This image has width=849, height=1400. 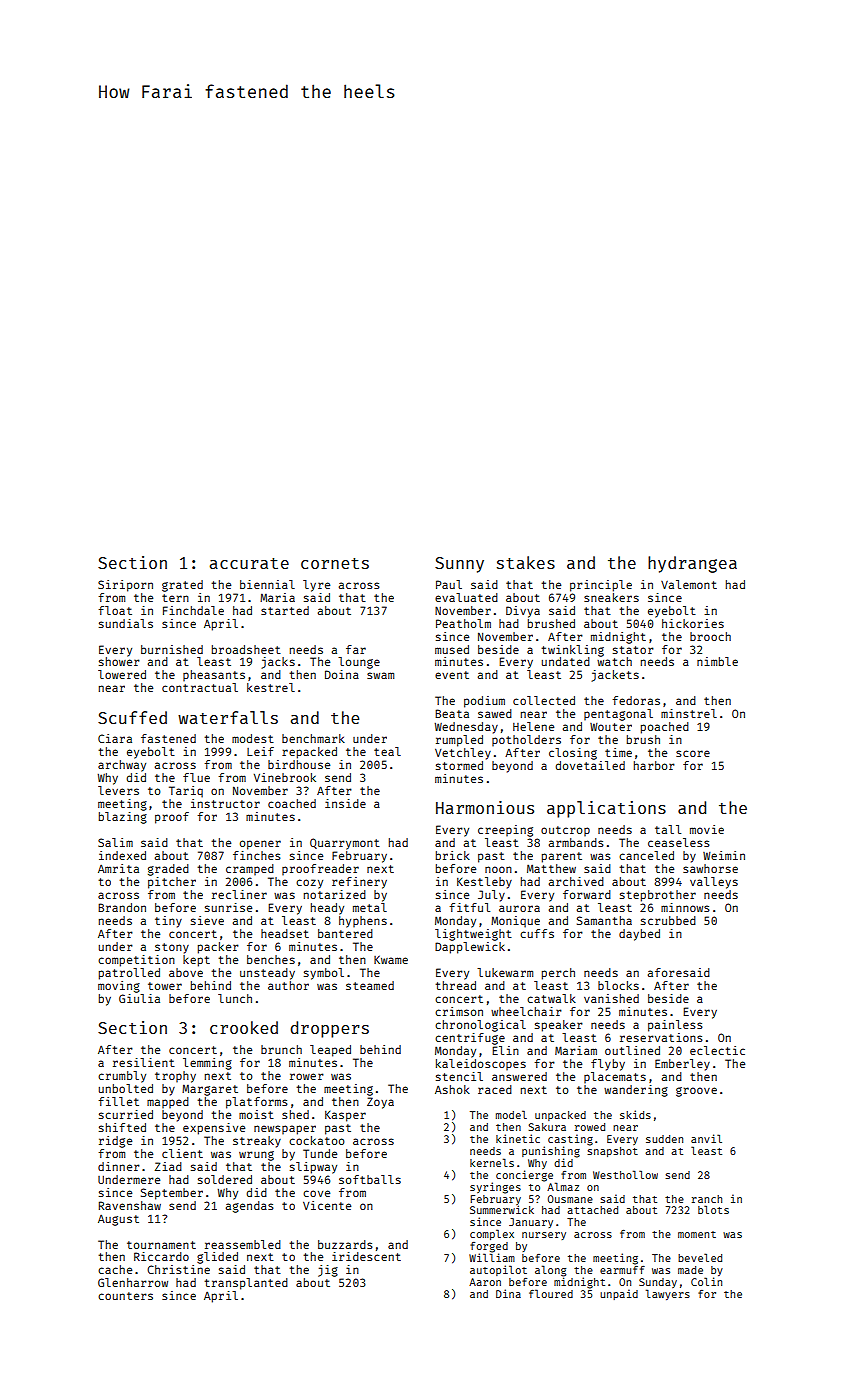 I want to click on Wouter, so click(x=611, y=727).
